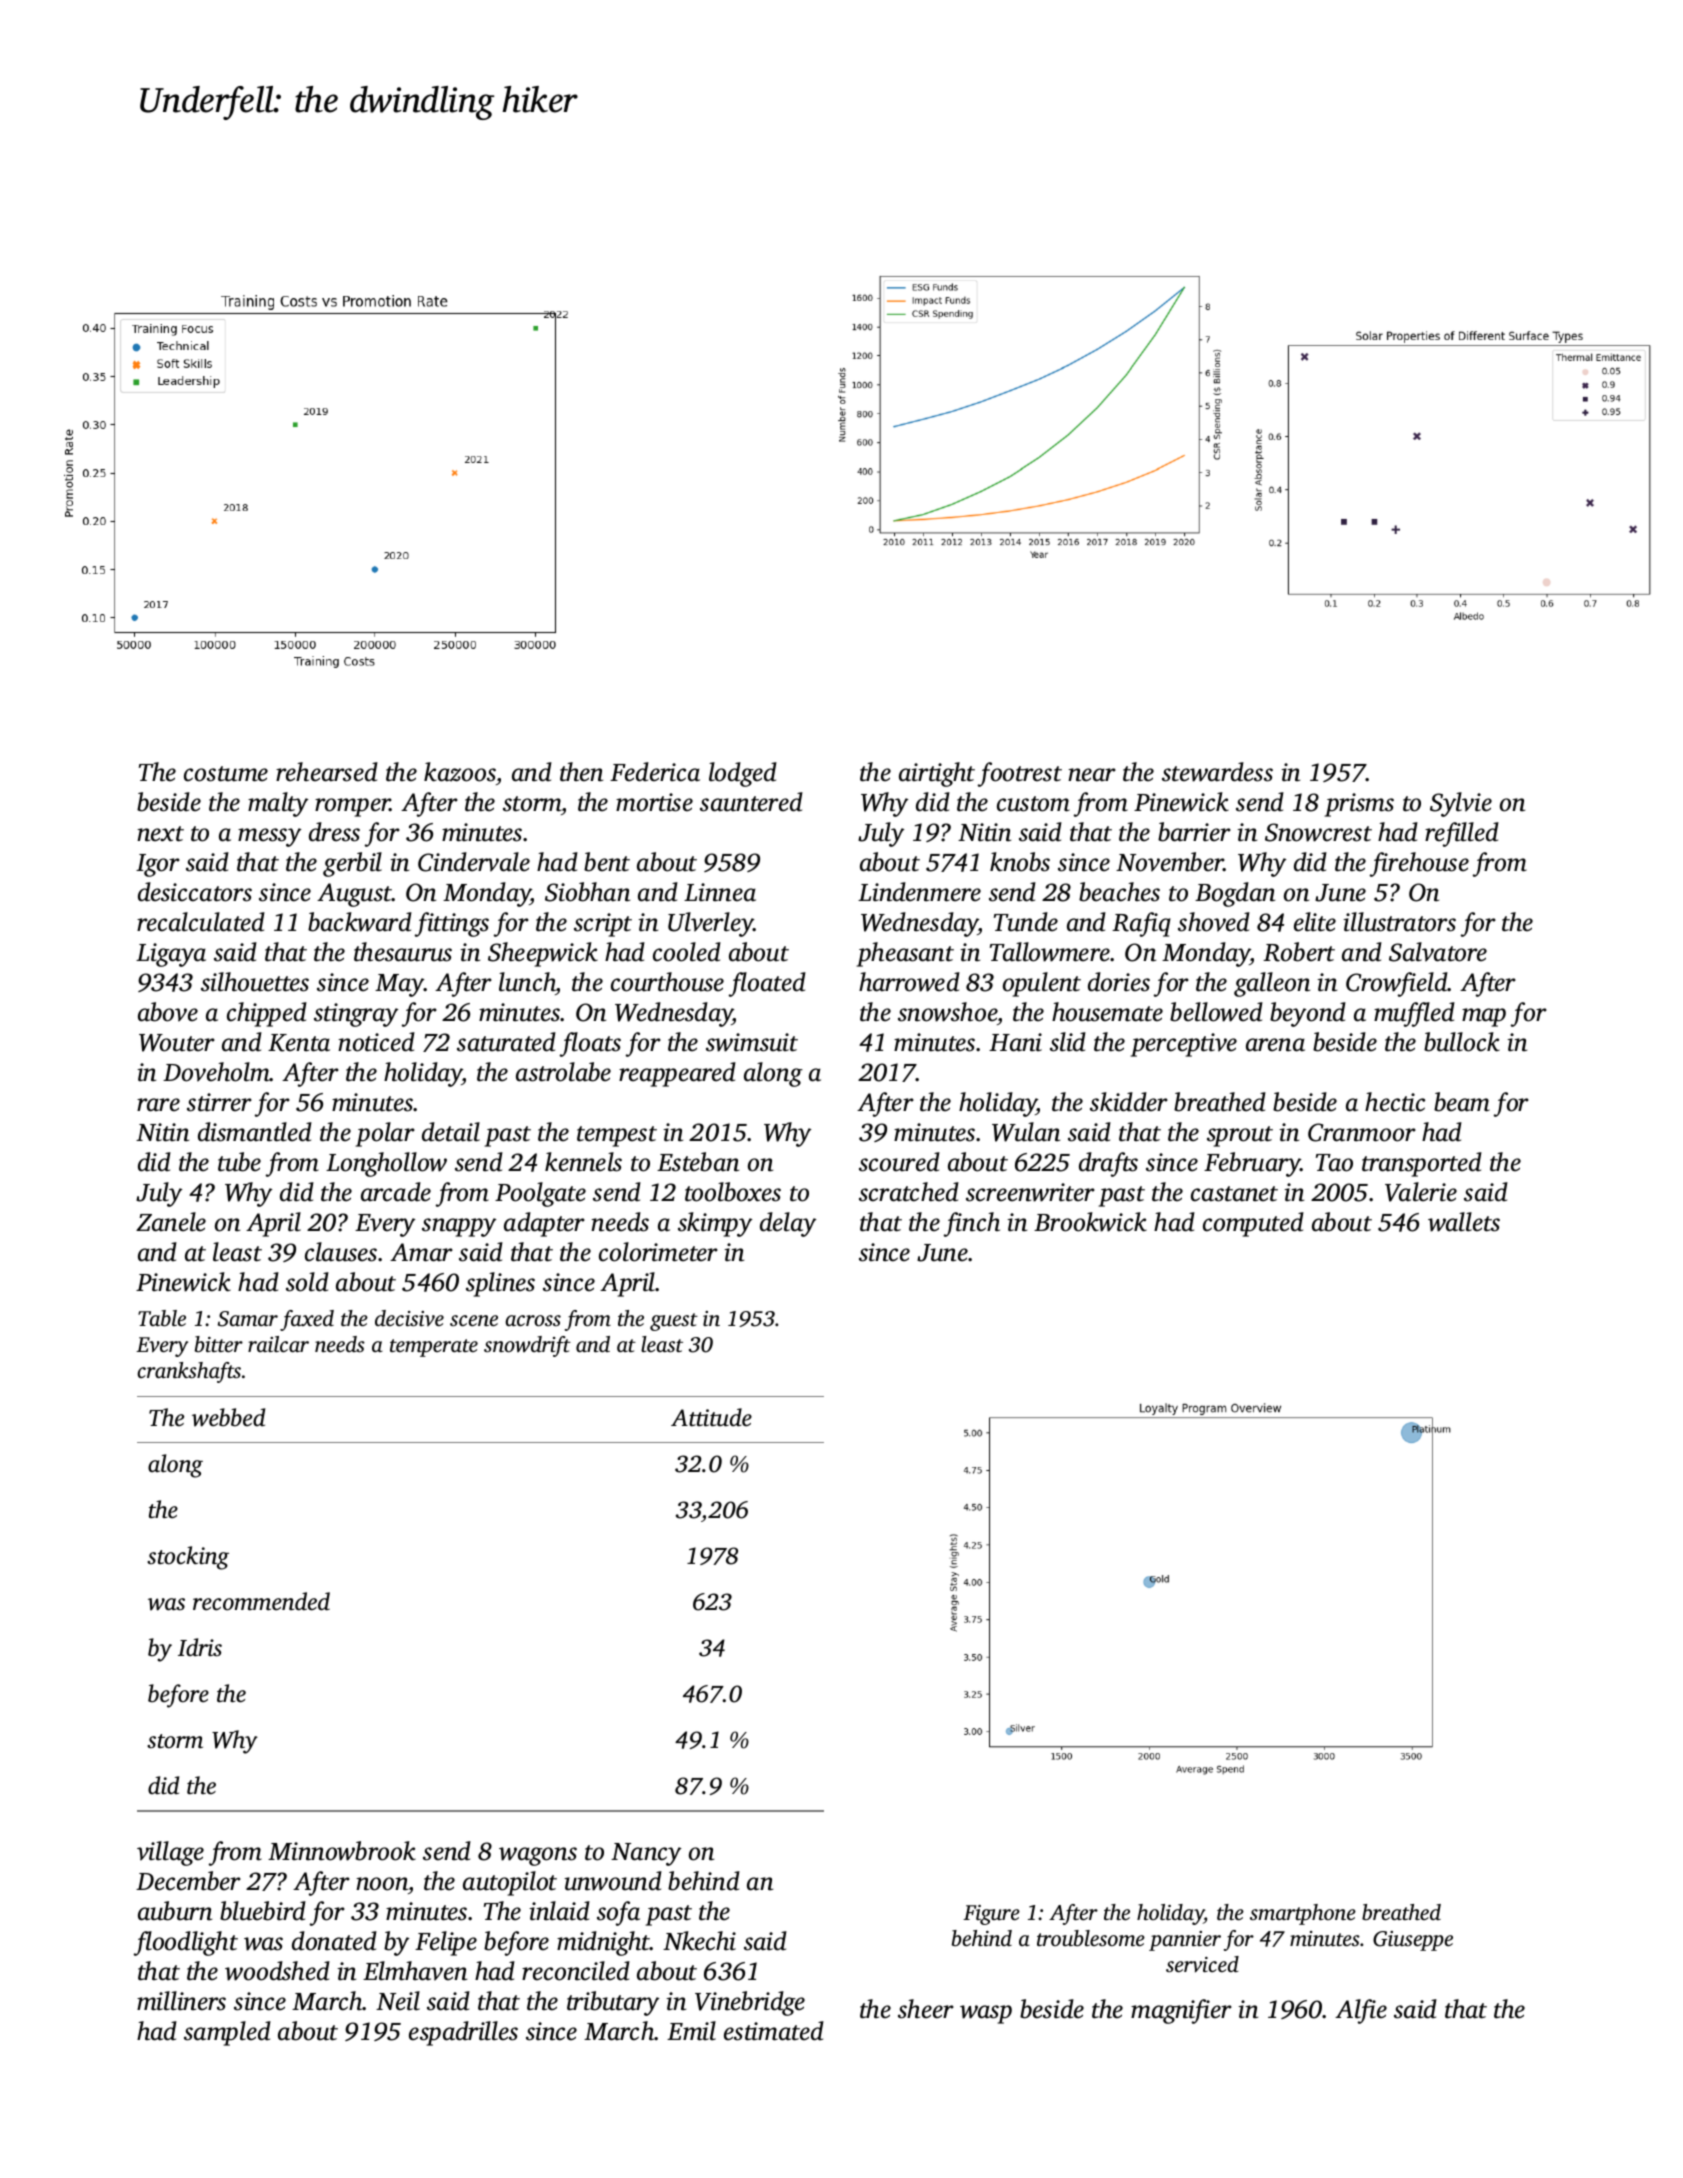 Image resolution: width=1683 pixels, height=2178 pixels. What do you see at coordinates (1253, 1224) in the screenshot?
I see `computed` at bounding box center [1253, 1224].
